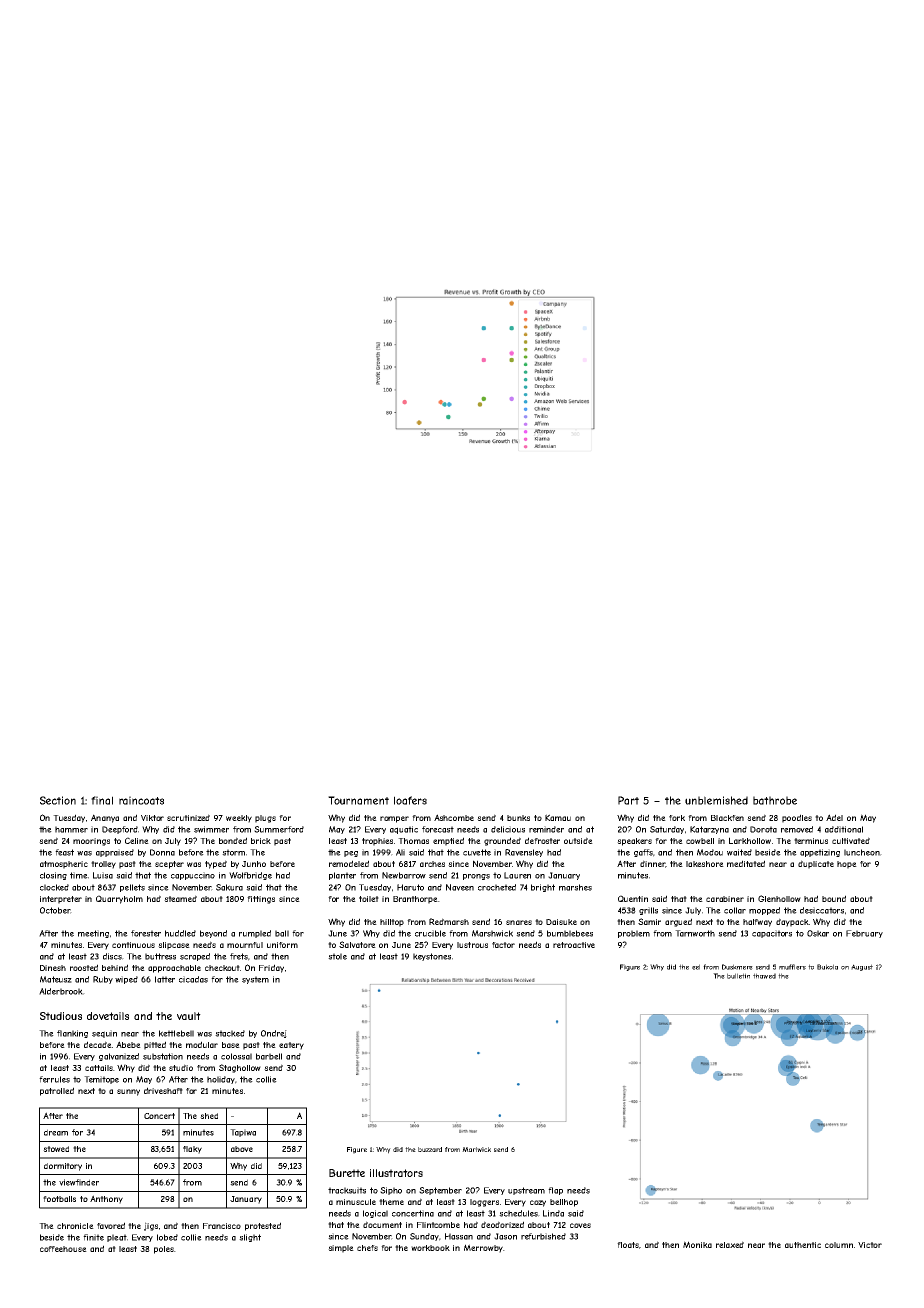  Describe the element at coordinates (730, 1244) in the screenshot. I see `relaxed` at that location.
